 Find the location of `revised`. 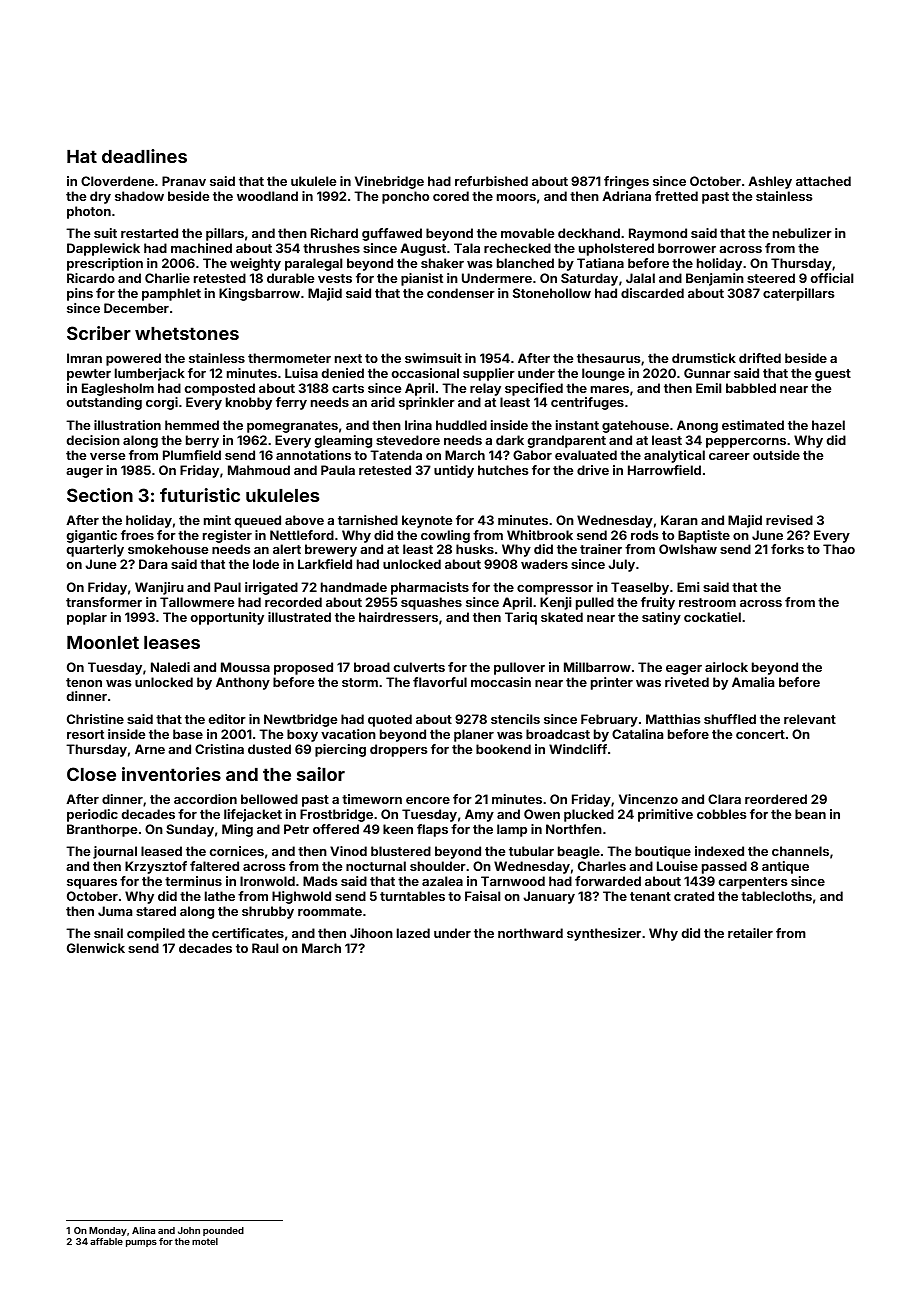

revised is located at coordinates (789, 520).
